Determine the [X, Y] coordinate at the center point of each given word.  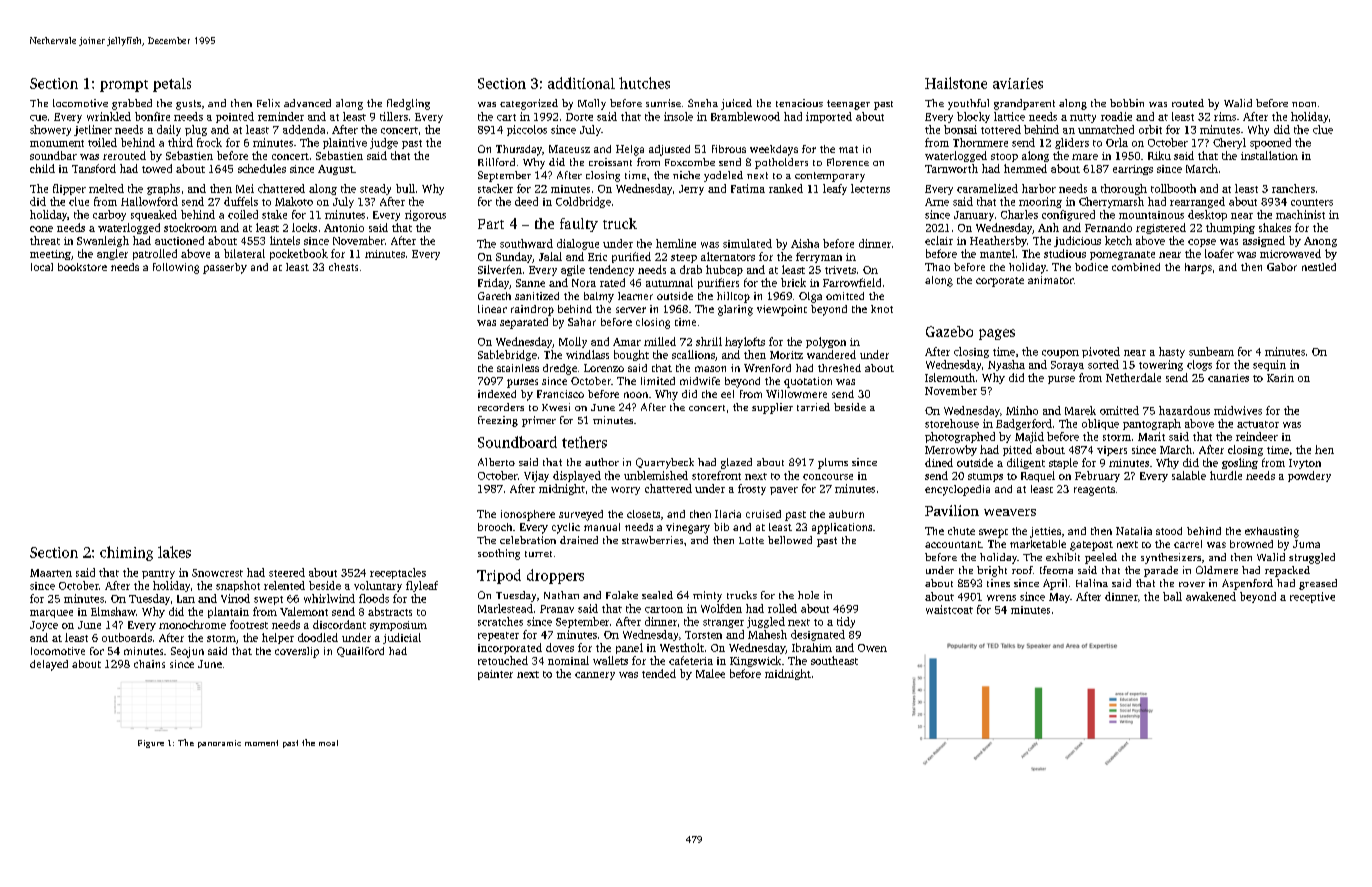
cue [38, 118]
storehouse [952, 423]
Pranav [557, 609]
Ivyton [1305, 464]
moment [261, 743]
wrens [1001, 598]
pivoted [1101, 352]
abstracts [390, 611]
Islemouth [950, 377]
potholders [781, 163]
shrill [709, 341]
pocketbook [299, 254]
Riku [1159, 155]
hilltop [733, 297]
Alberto [496, 462]
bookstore [82, 267]
